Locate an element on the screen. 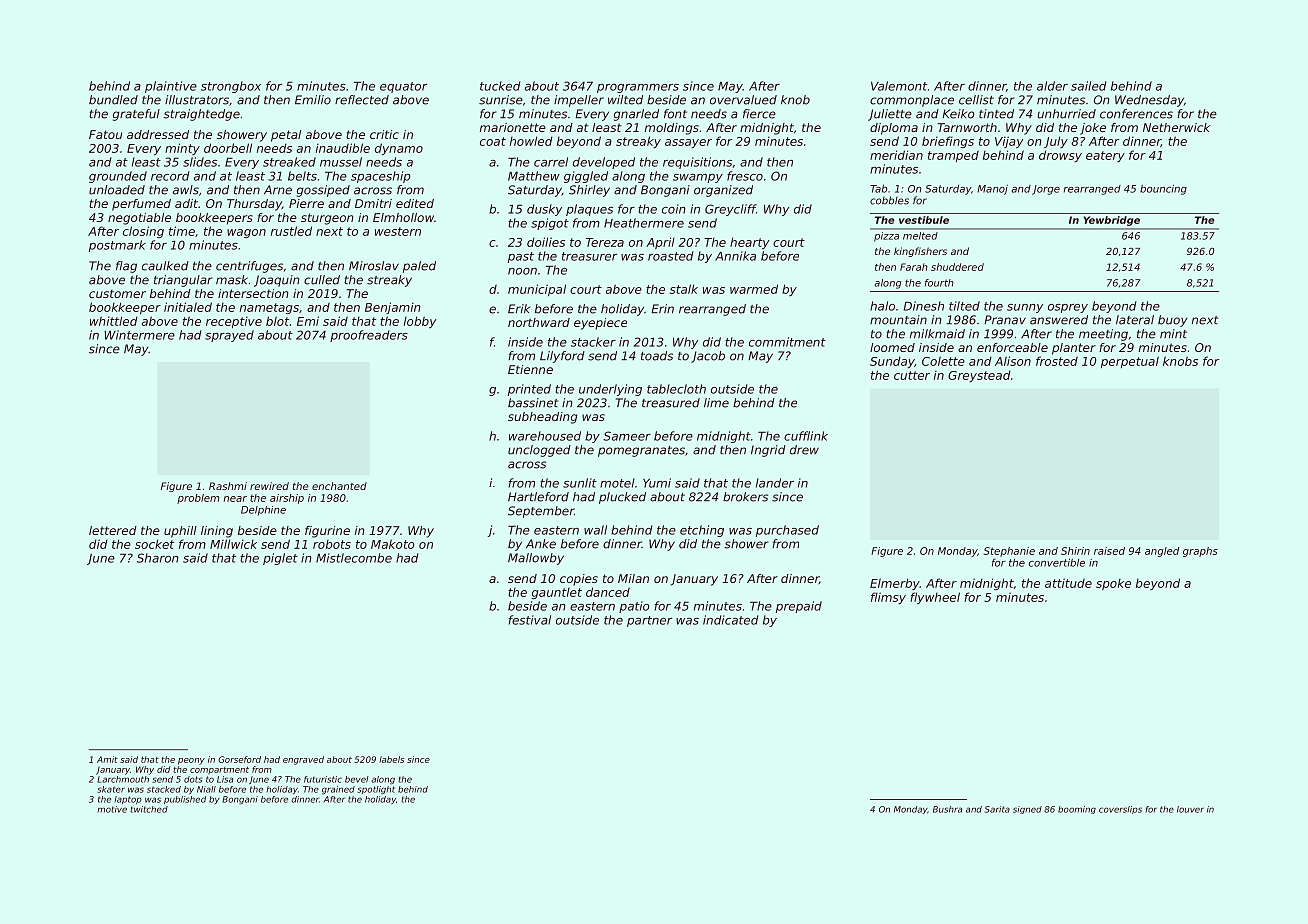  Colette is located at coordinates (943, 361).
